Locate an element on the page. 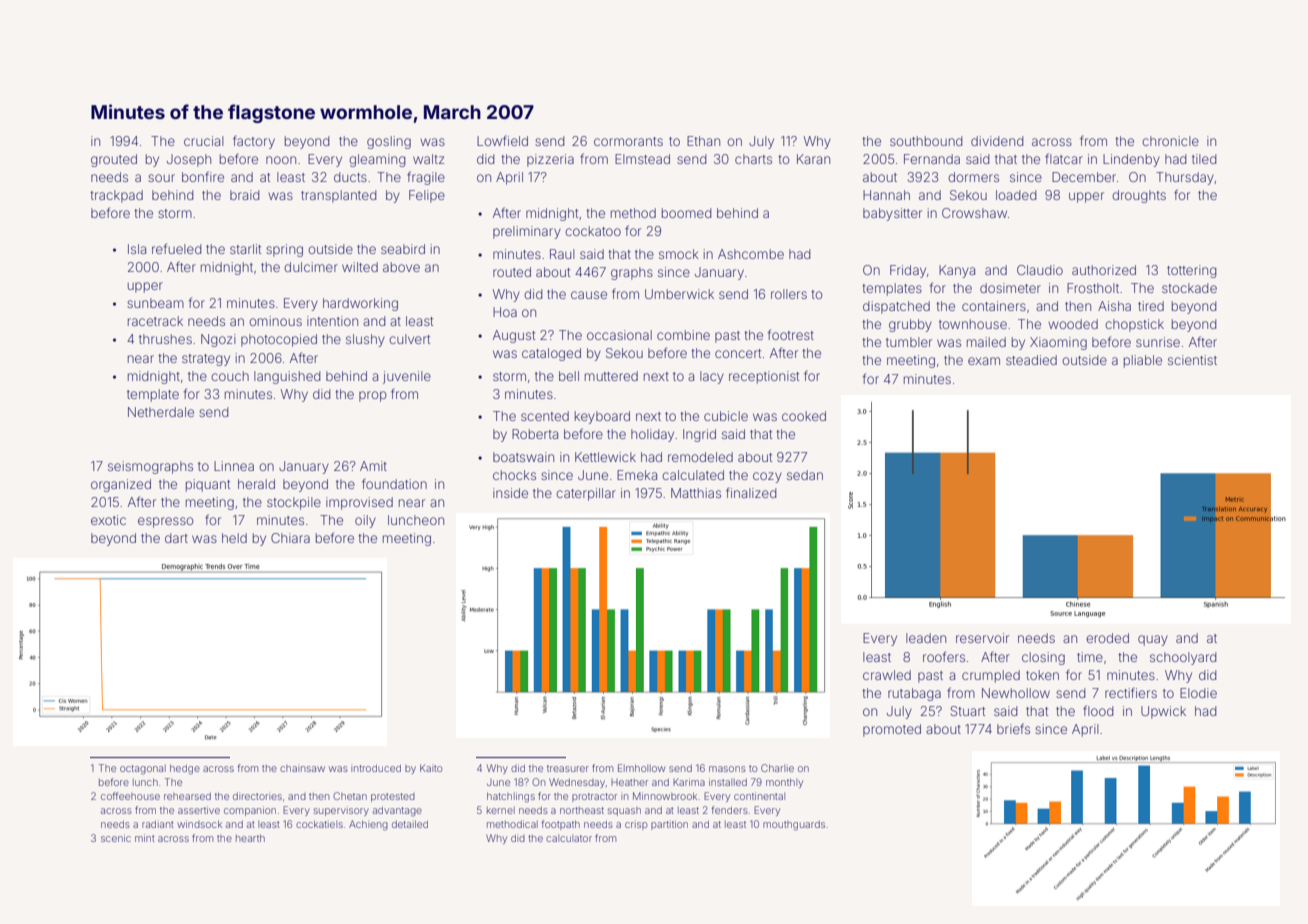  Karan is located at coordinates (813, 159).
